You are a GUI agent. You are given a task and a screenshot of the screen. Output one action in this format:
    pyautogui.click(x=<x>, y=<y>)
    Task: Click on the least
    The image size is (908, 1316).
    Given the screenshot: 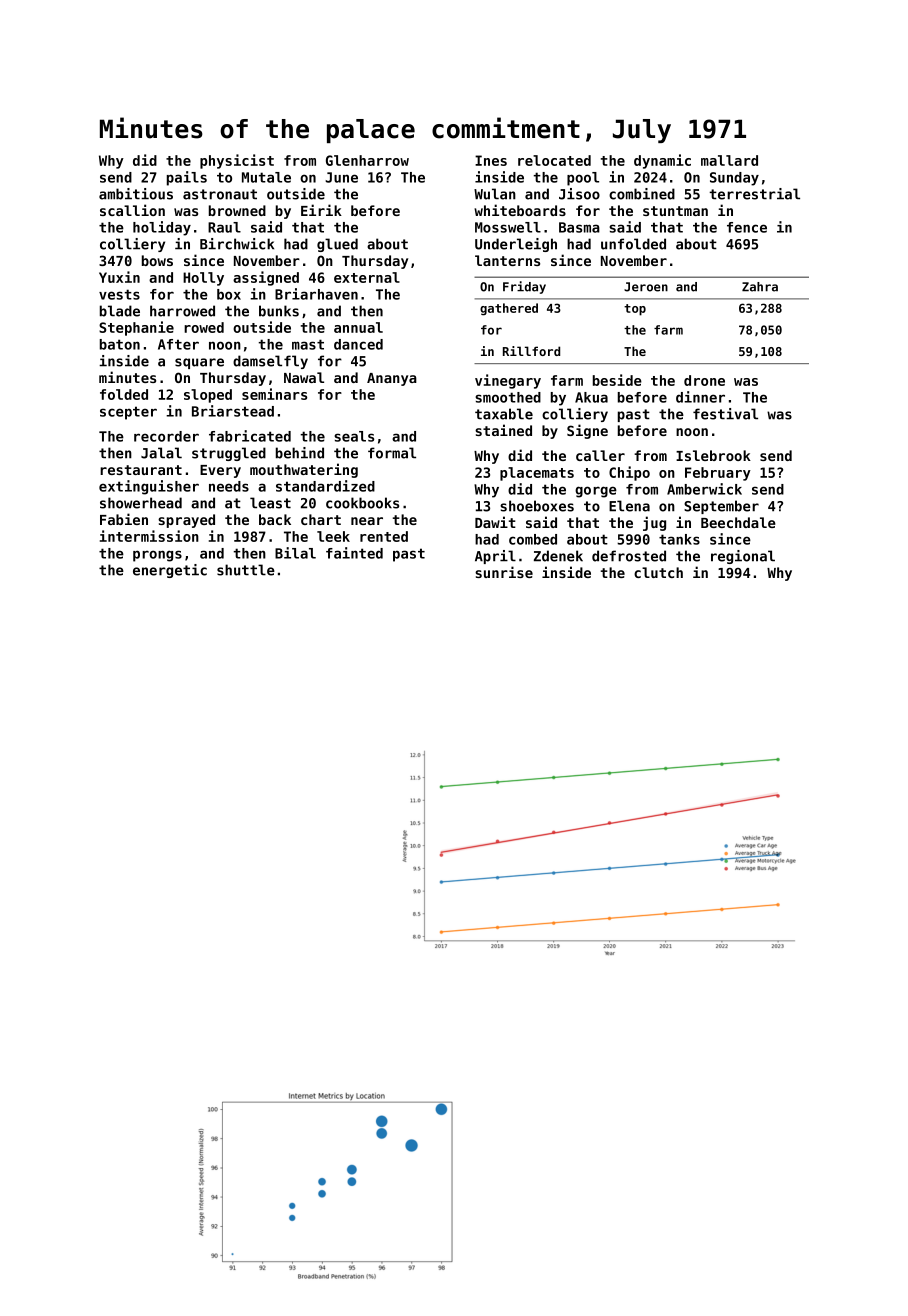 What is the action you would take?
    pyautogui.click(x=270, y=503)
